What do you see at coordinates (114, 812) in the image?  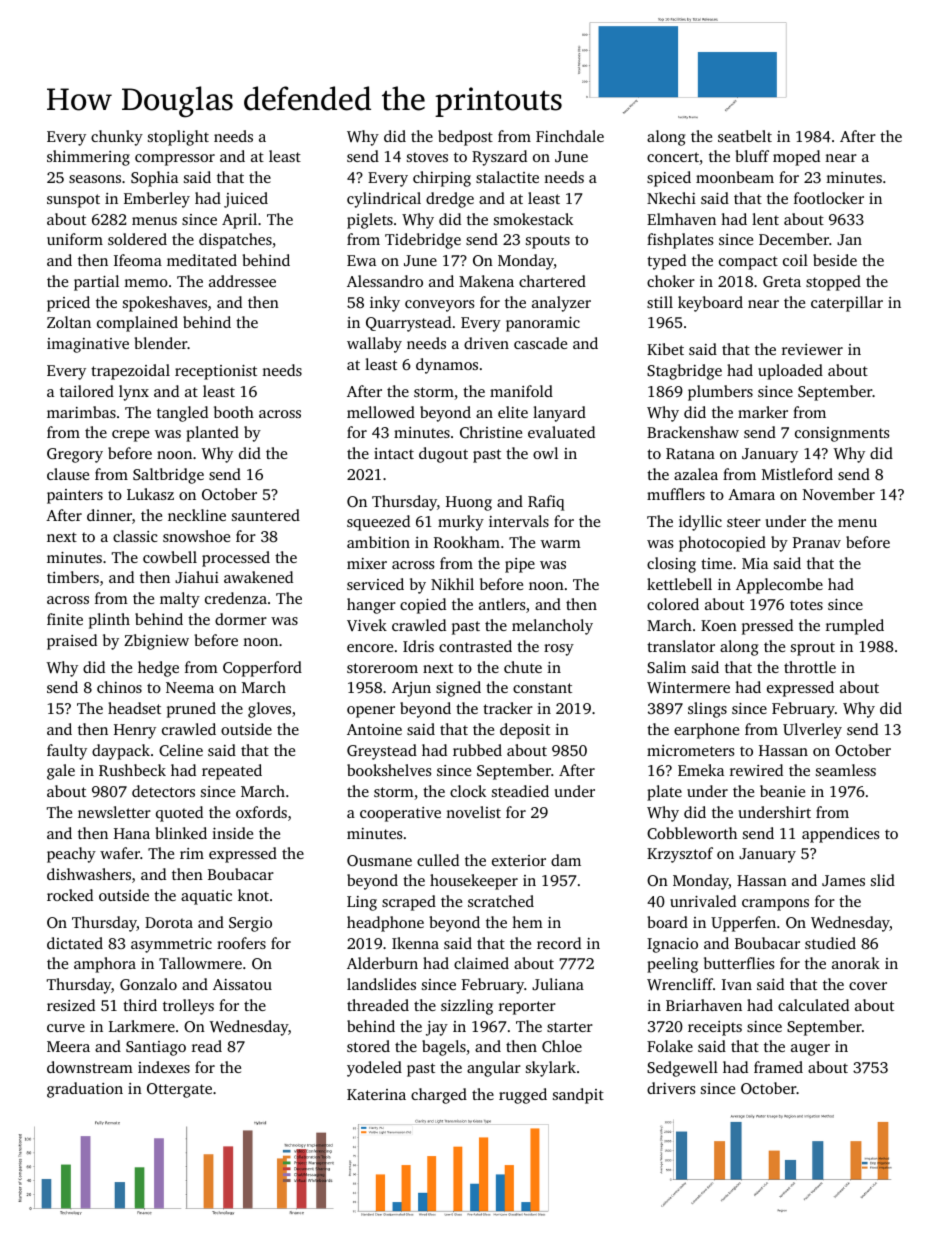 I see `newsletter` at bounding box center [114, 812].
